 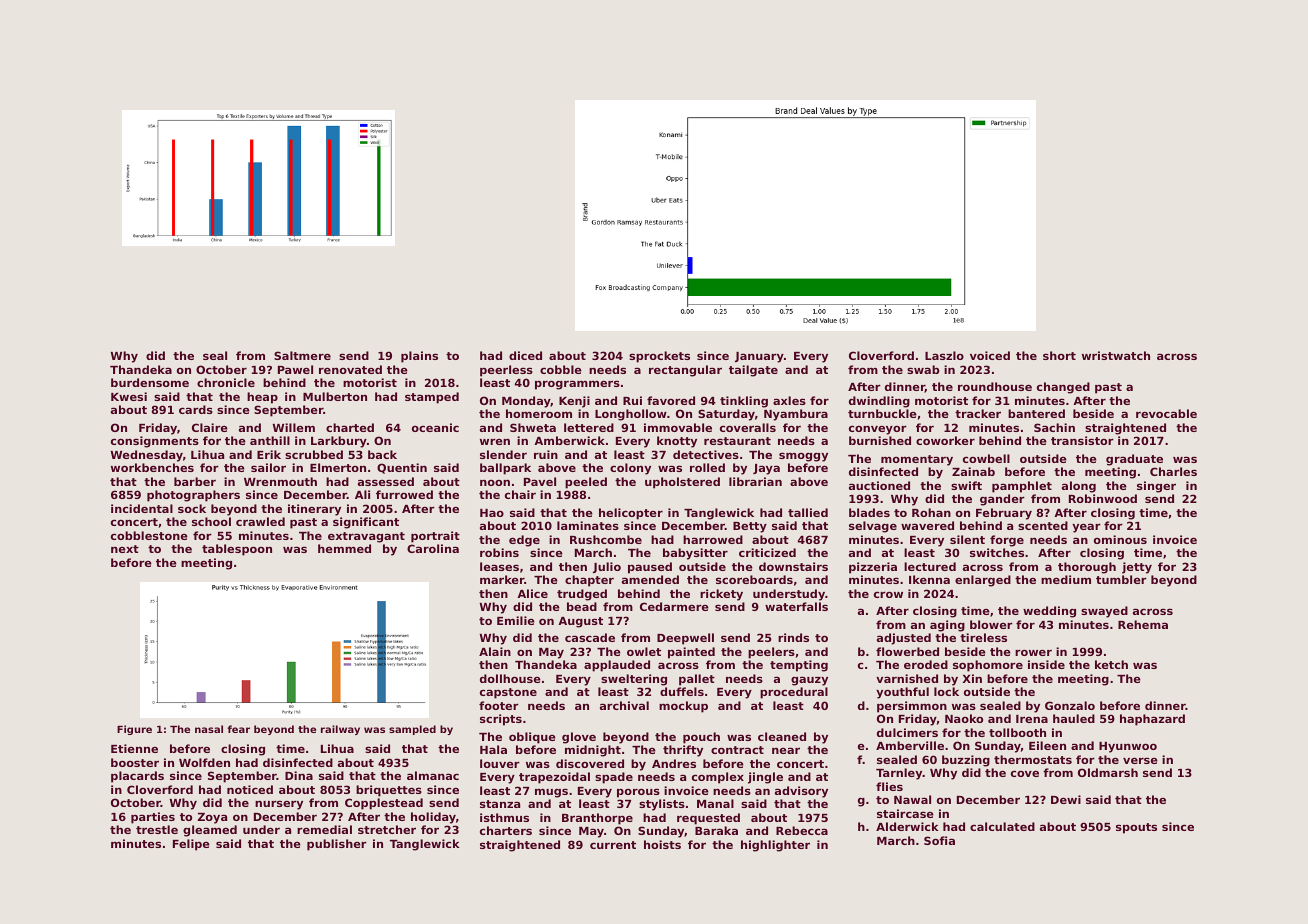 I want to click on plains, so click(x=419, y=357).
